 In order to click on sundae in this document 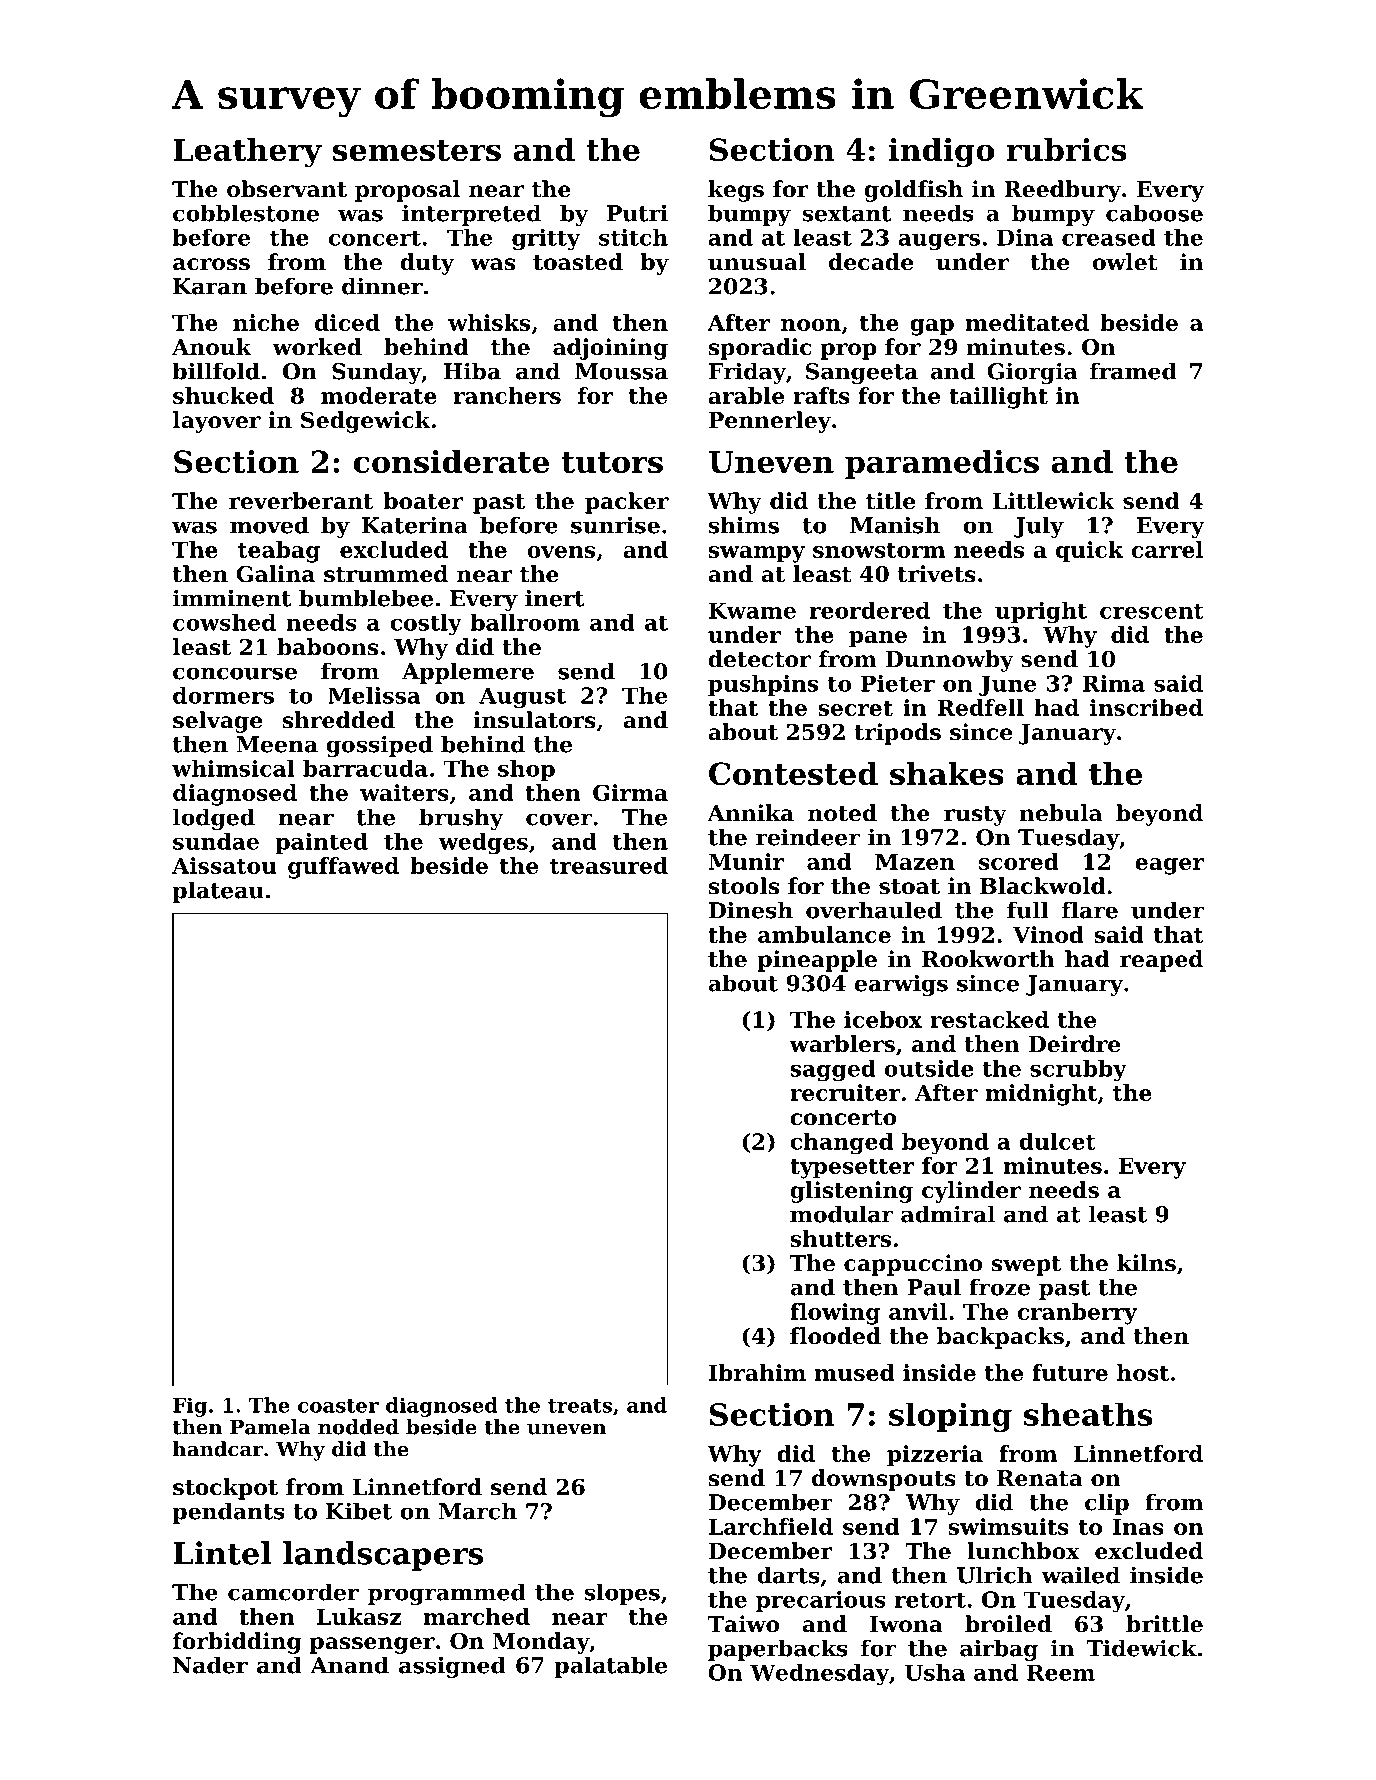, I will do `click(216, 841)`.
